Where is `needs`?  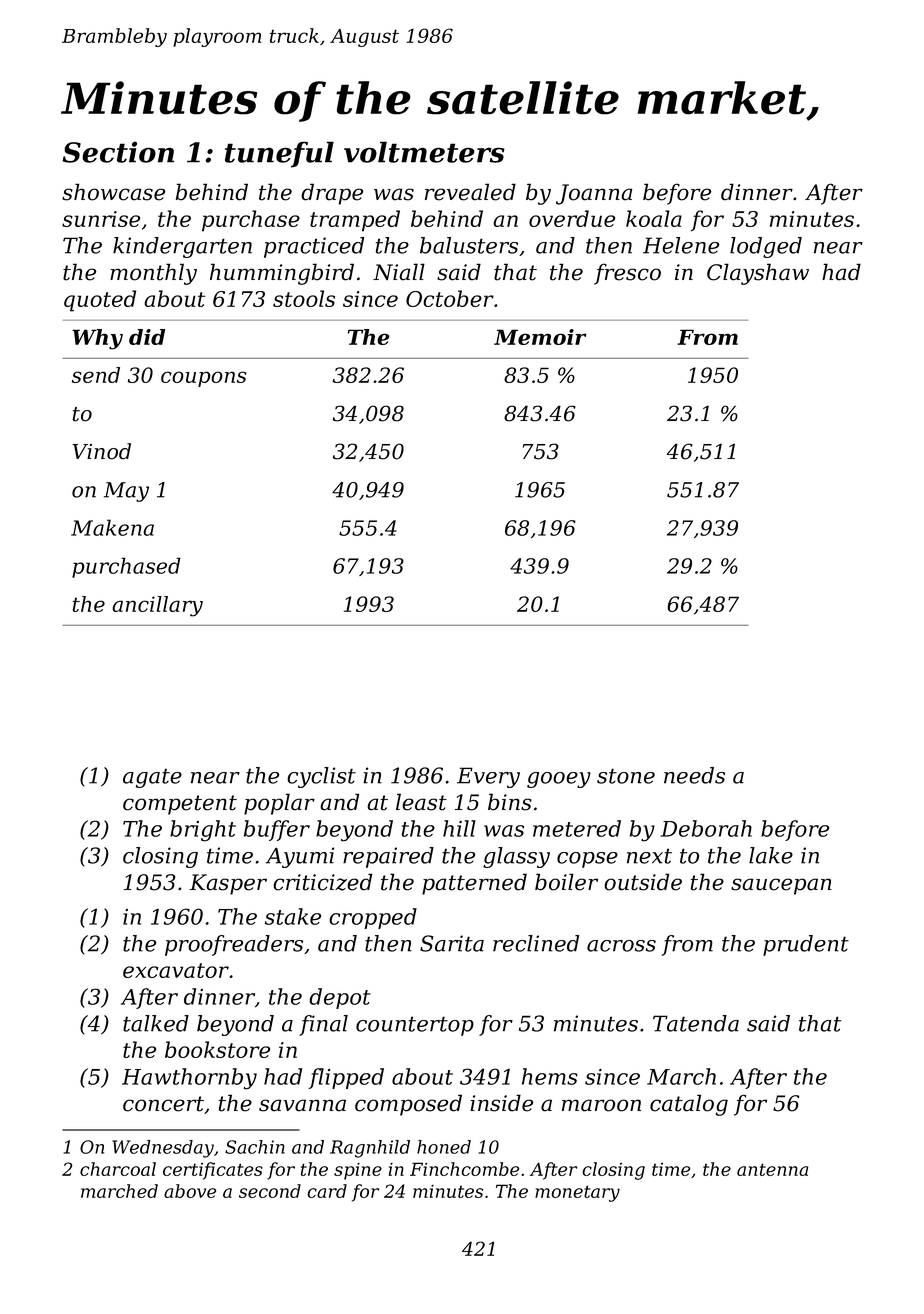 needs is located at coordinates (694, 775).
